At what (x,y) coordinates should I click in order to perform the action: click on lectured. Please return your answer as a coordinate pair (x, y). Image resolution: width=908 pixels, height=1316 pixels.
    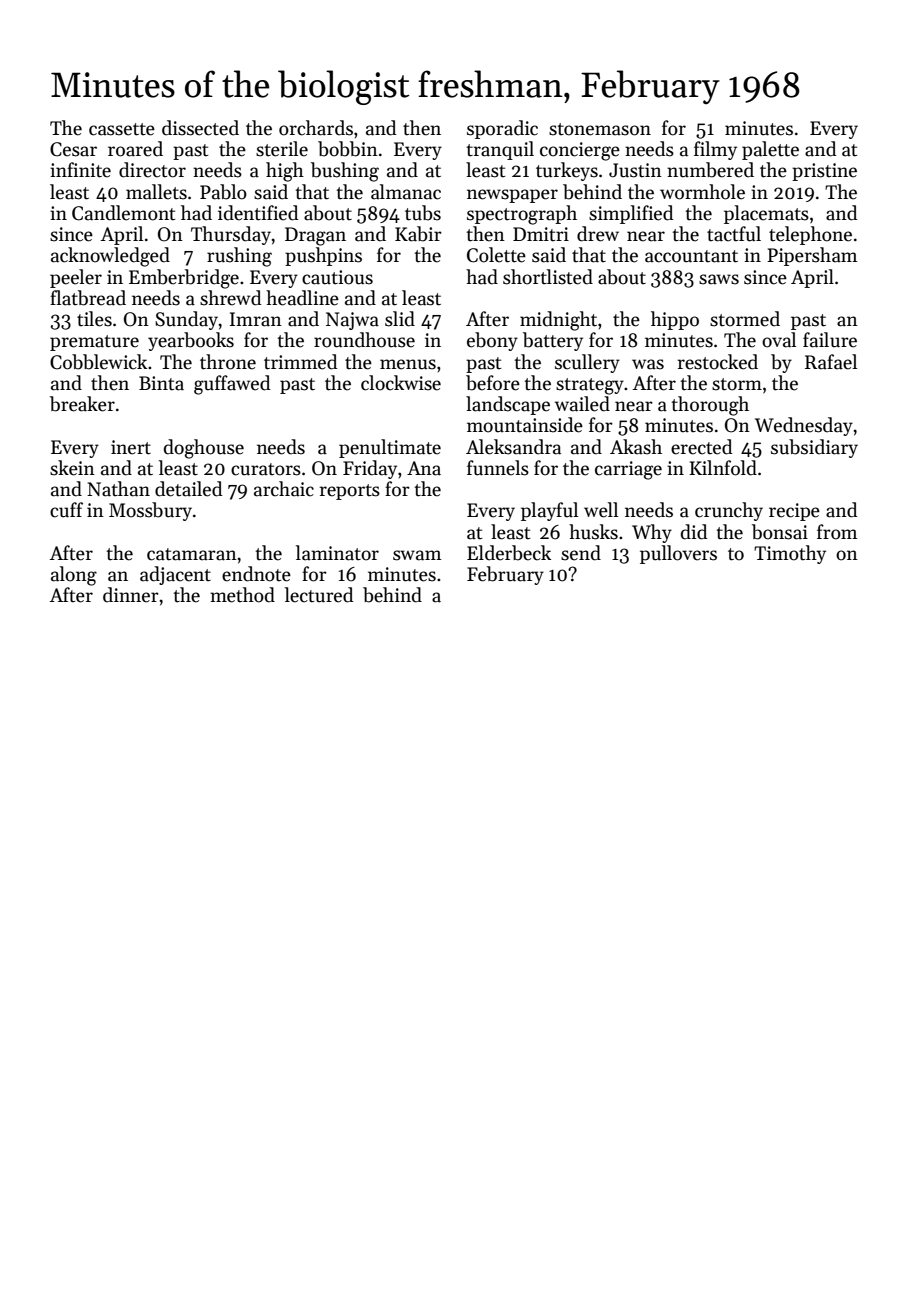
    Looking at the image, I should click on (319, 595).
